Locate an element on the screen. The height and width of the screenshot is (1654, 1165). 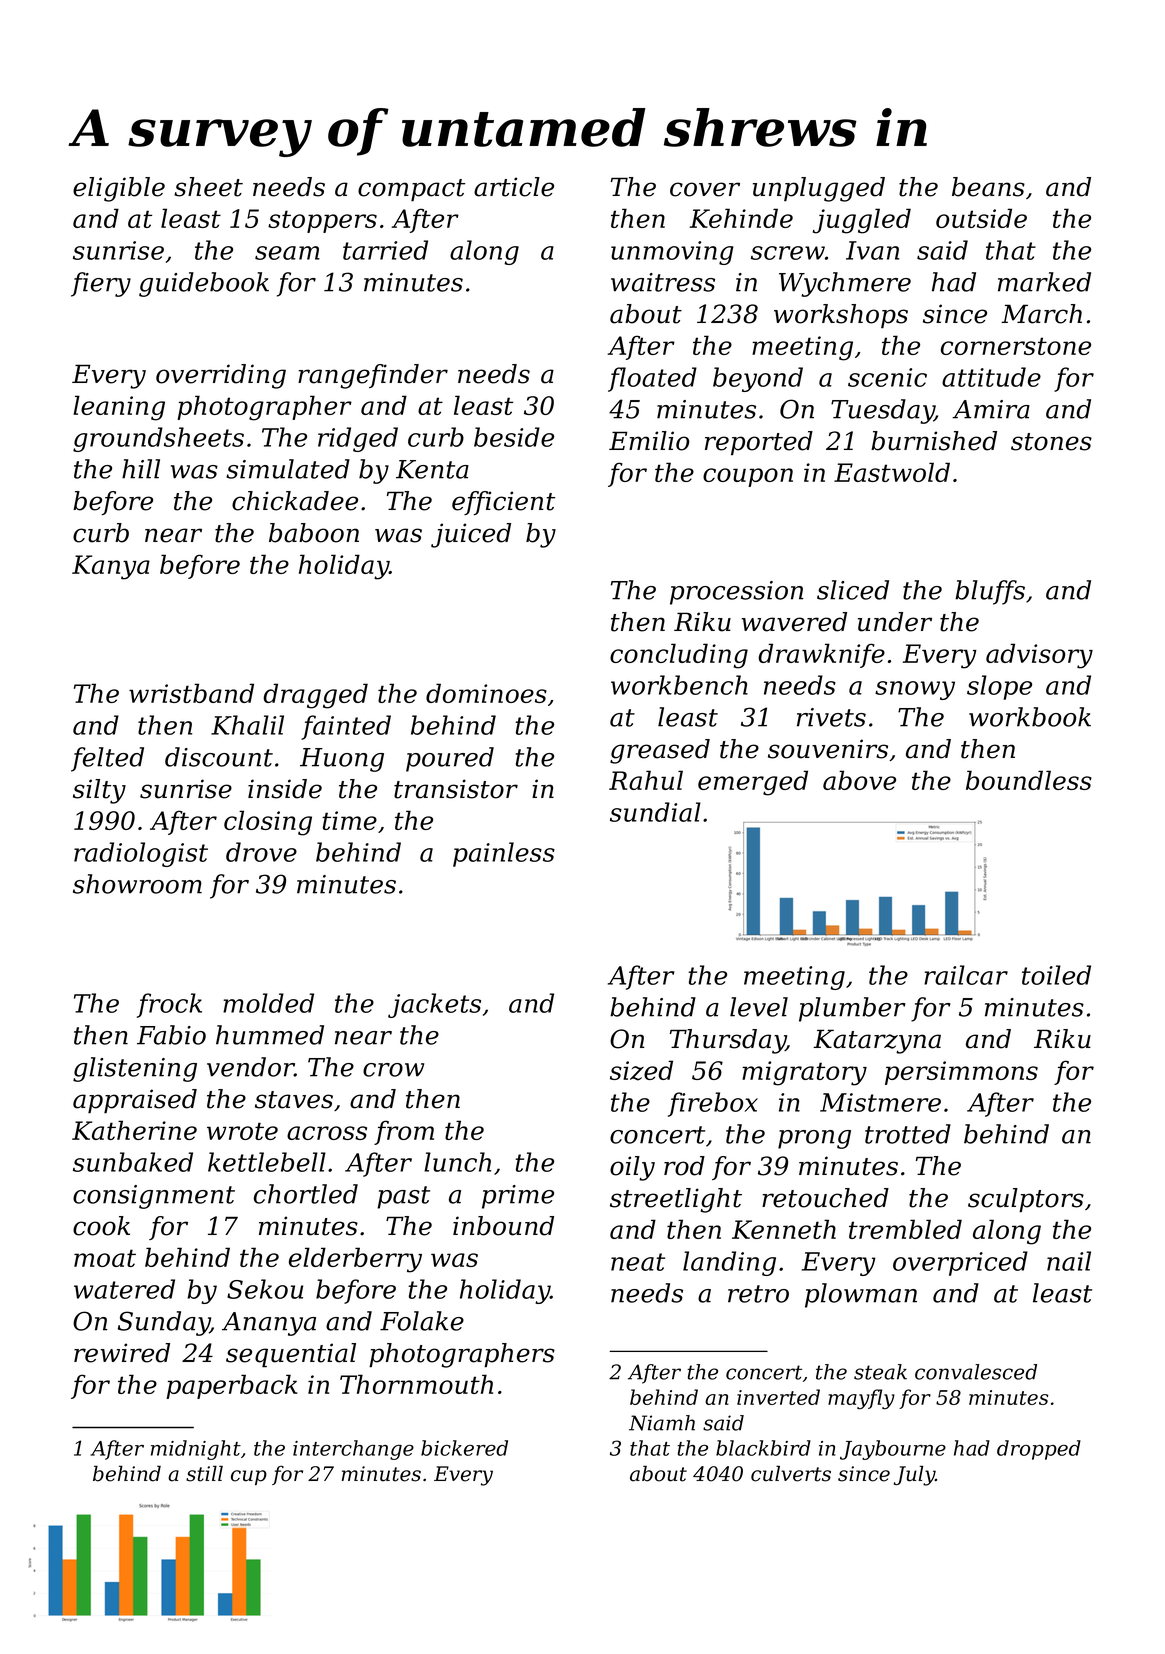
cornerstone is located at coordinates (1016, 346).
